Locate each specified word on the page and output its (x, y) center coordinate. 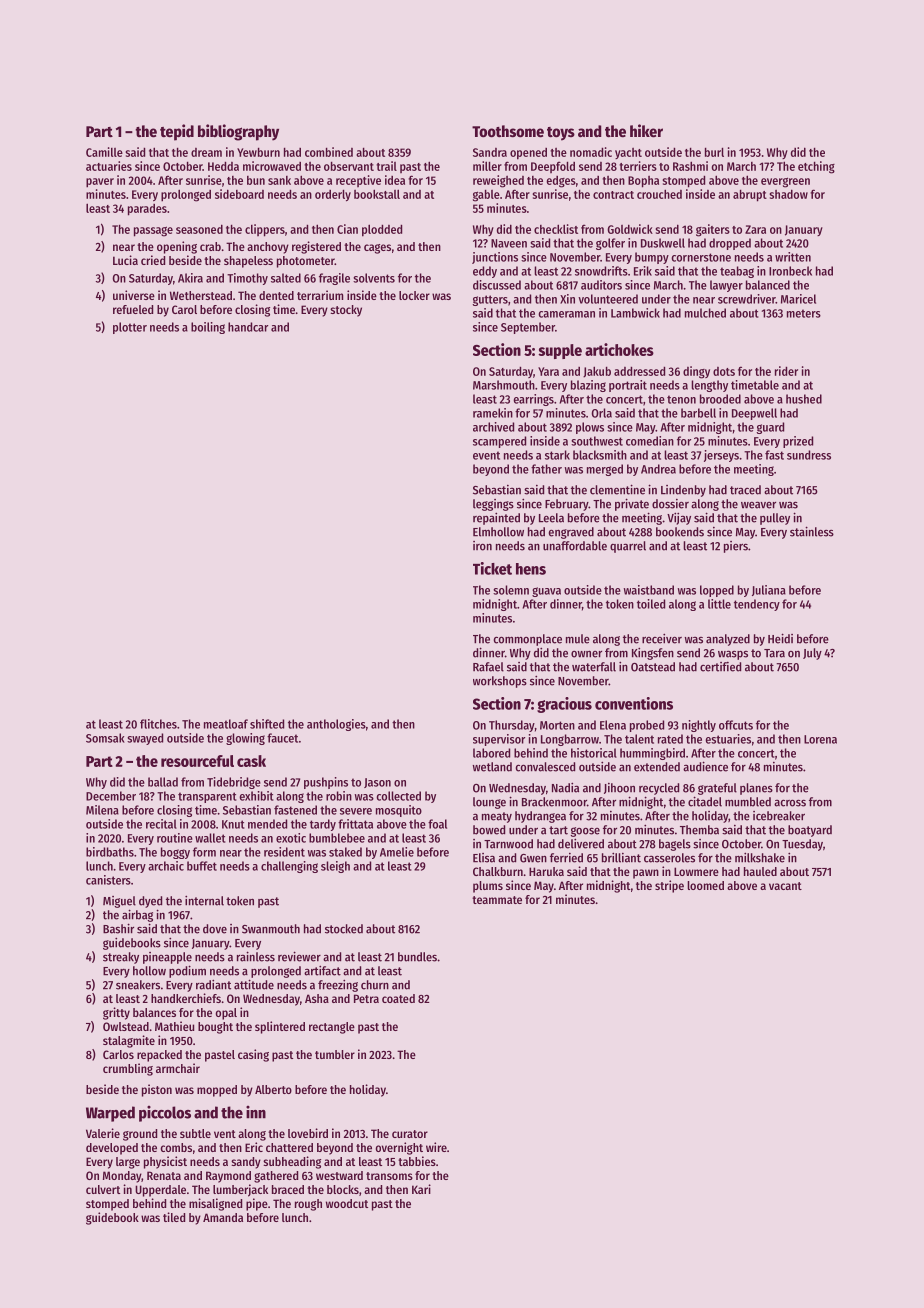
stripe (669, 886)
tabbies (417, 1161)
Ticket (492, 568)
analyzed (728, 640)
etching (816, 167)
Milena (102, 810)
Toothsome (508, 131)
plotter (130, 328)
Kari (421, 1189)
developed (112, 1149)
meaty (497, 817)
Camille (104, 152)
